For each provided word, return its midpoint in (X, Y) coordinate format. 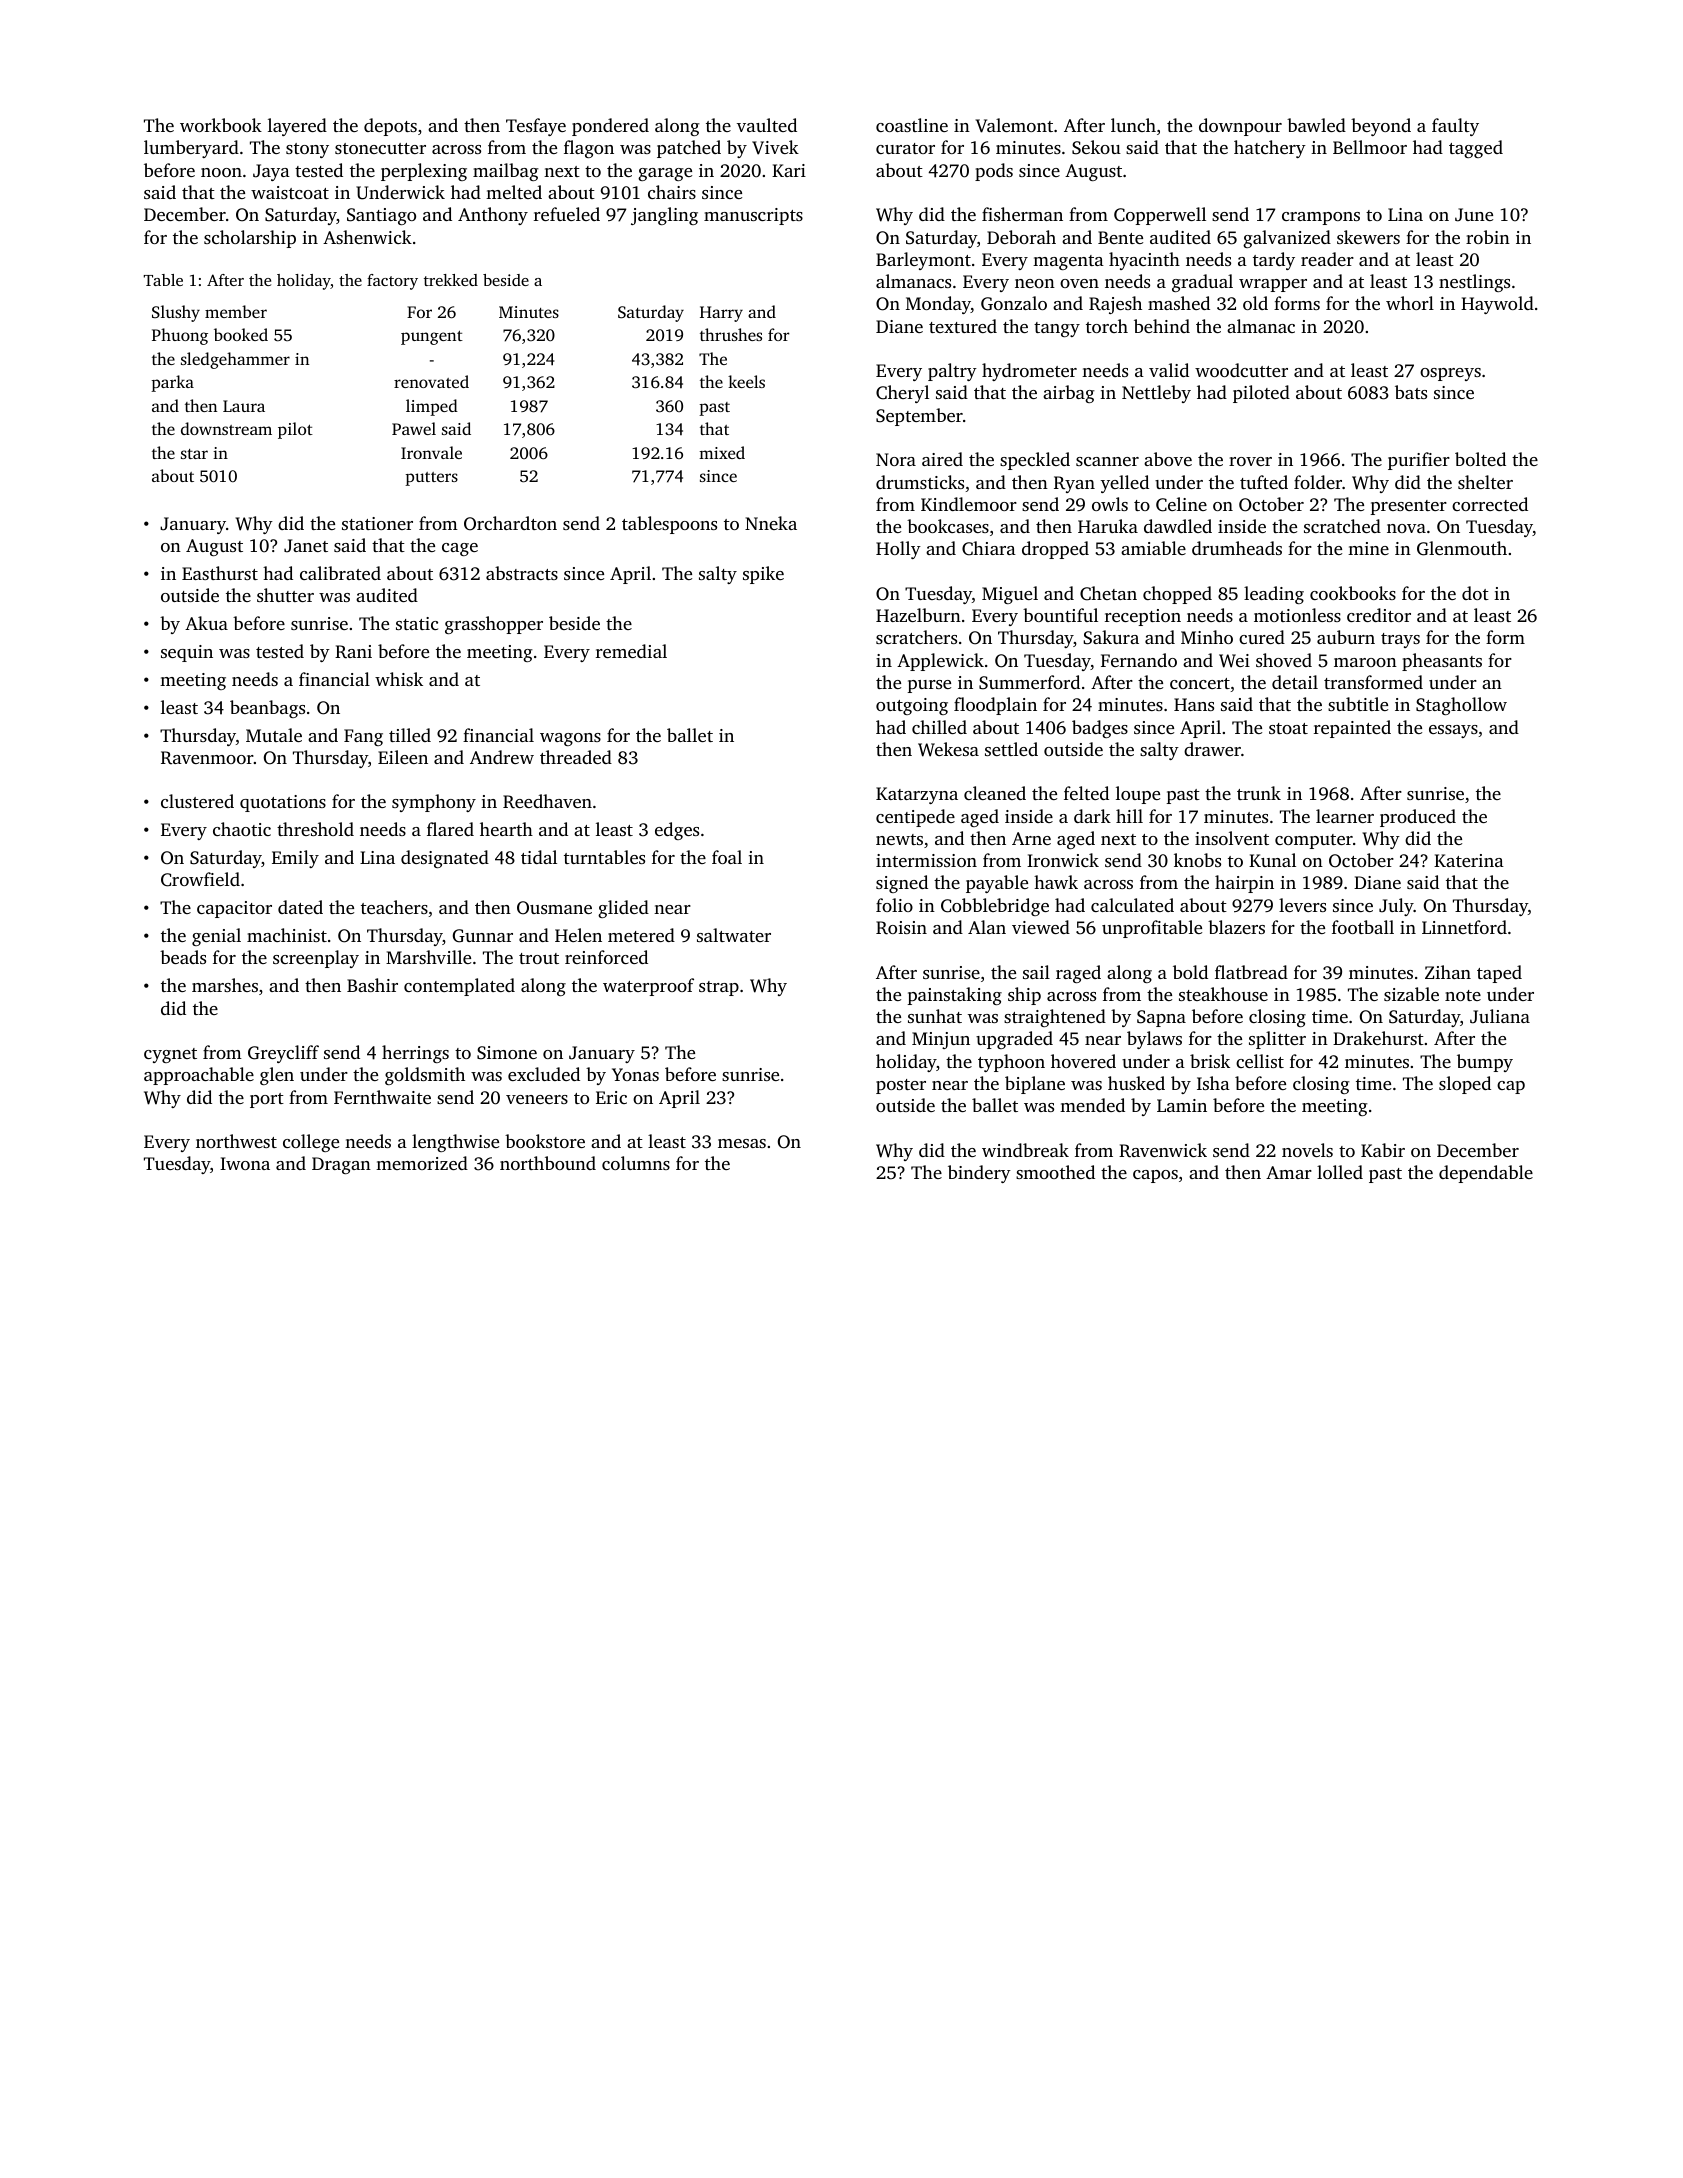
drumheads (1237, 548)
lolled (1340, 1172)
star (194, 454)
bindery (979, 1174)
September (919, 417)
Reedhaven (547, 801)
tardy (1274, 261)
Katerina (1469, 860)
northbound (548, 1163)
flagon (589, 149)
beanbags (267, 709)
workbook (221, 125)
